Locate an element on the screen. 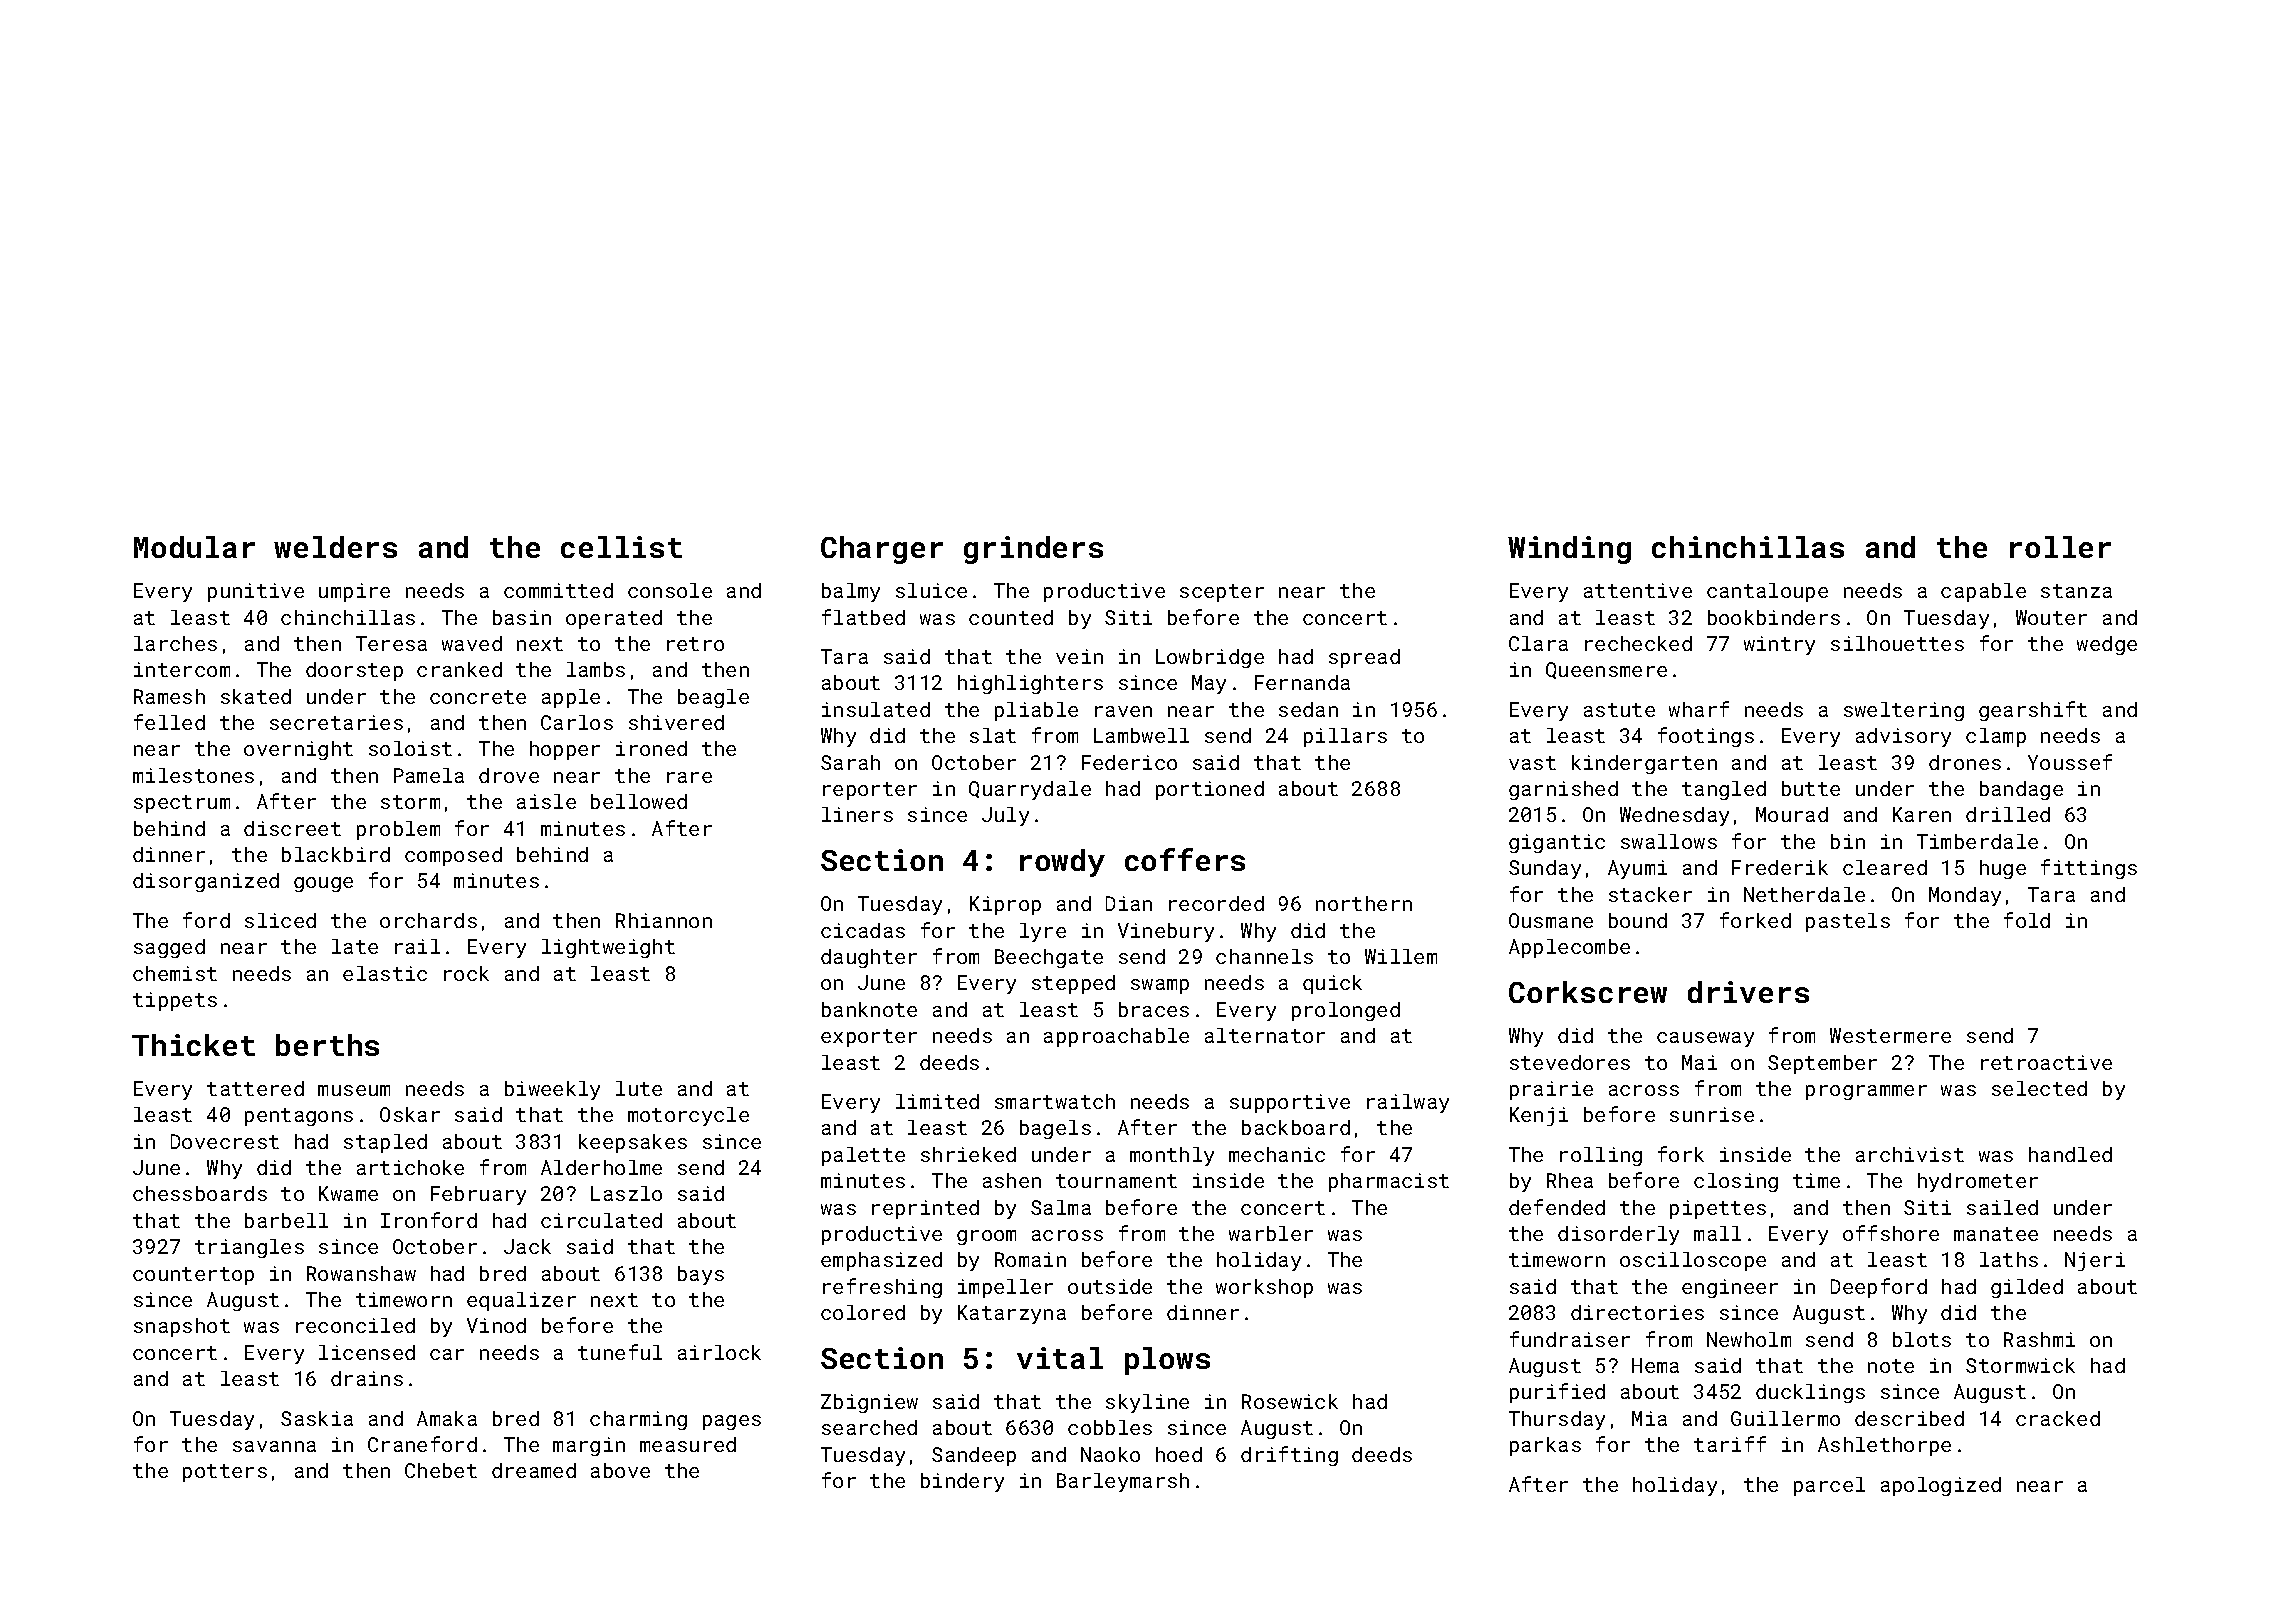 The width and height of the screenshot is (2282, 1614). counted is located at coordinates (1011, 617).
